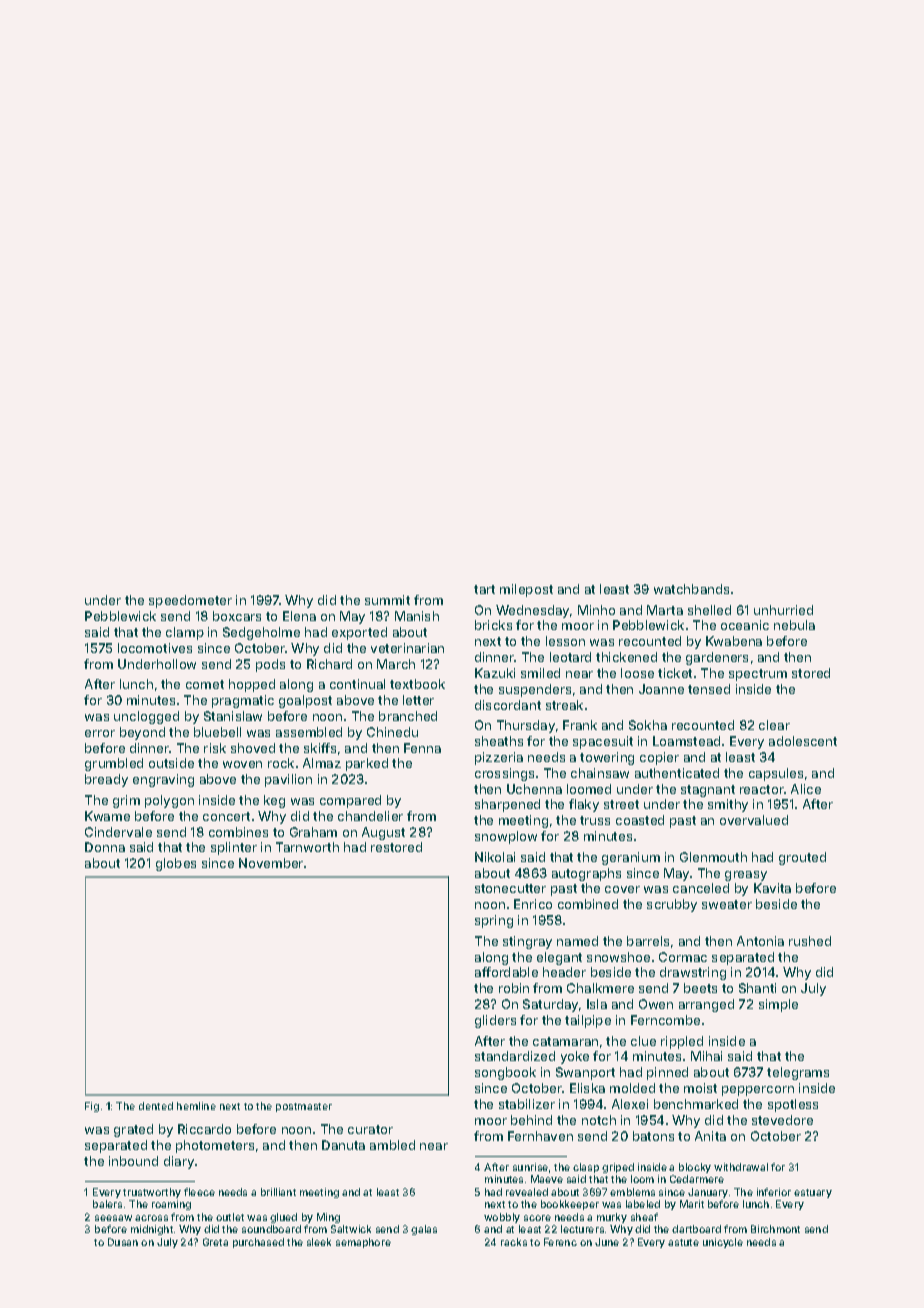  What do you see at coordinates (367, 764) in the screenshot?
I see `parked` at bounding box center [367, 764].
